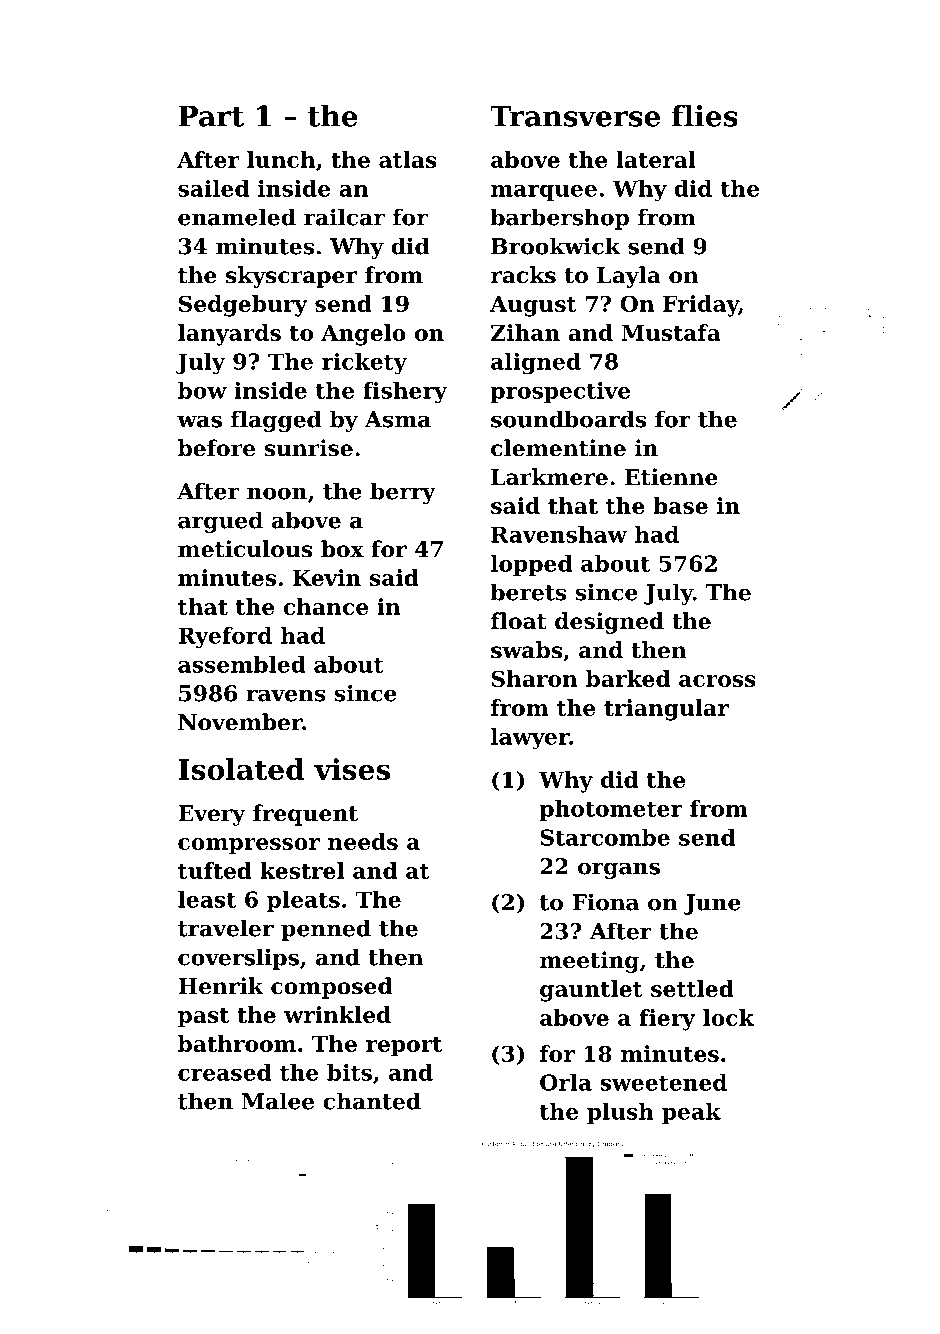 The image size is (940, 1334). Describe the element at coordinates (525, 332) in the image. I see `Zihan` at that location.
